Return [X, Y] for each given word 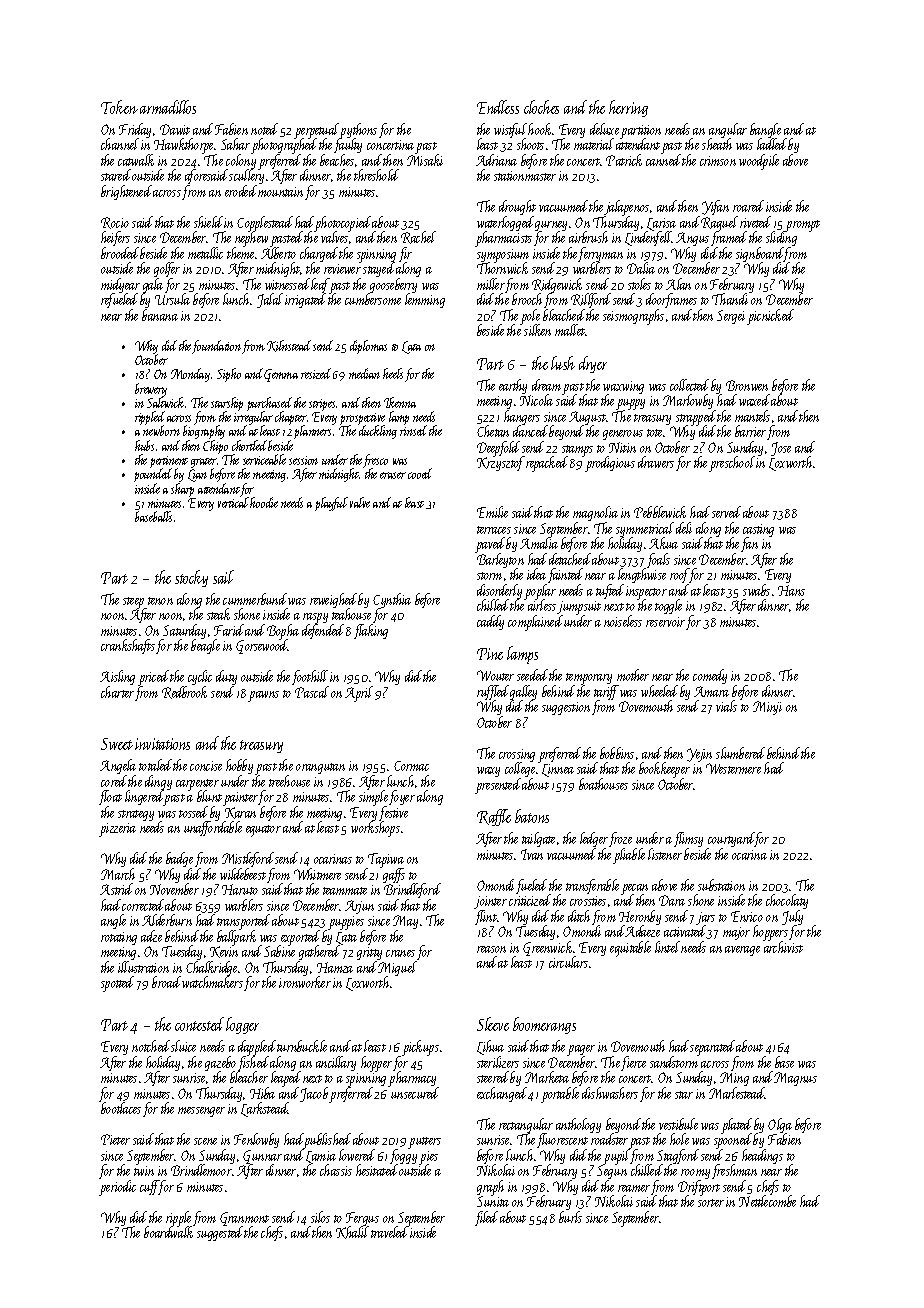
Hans [791, 590]
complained [535, 623]
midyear [120, 286]
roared [748, 206]
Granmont [245, 1219]
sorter [711, 1203]
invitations [162, 744]
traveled [389, 1232]
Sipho [229, 375]
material [594, 144]
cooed [420, 473]
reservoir [665, 622]
